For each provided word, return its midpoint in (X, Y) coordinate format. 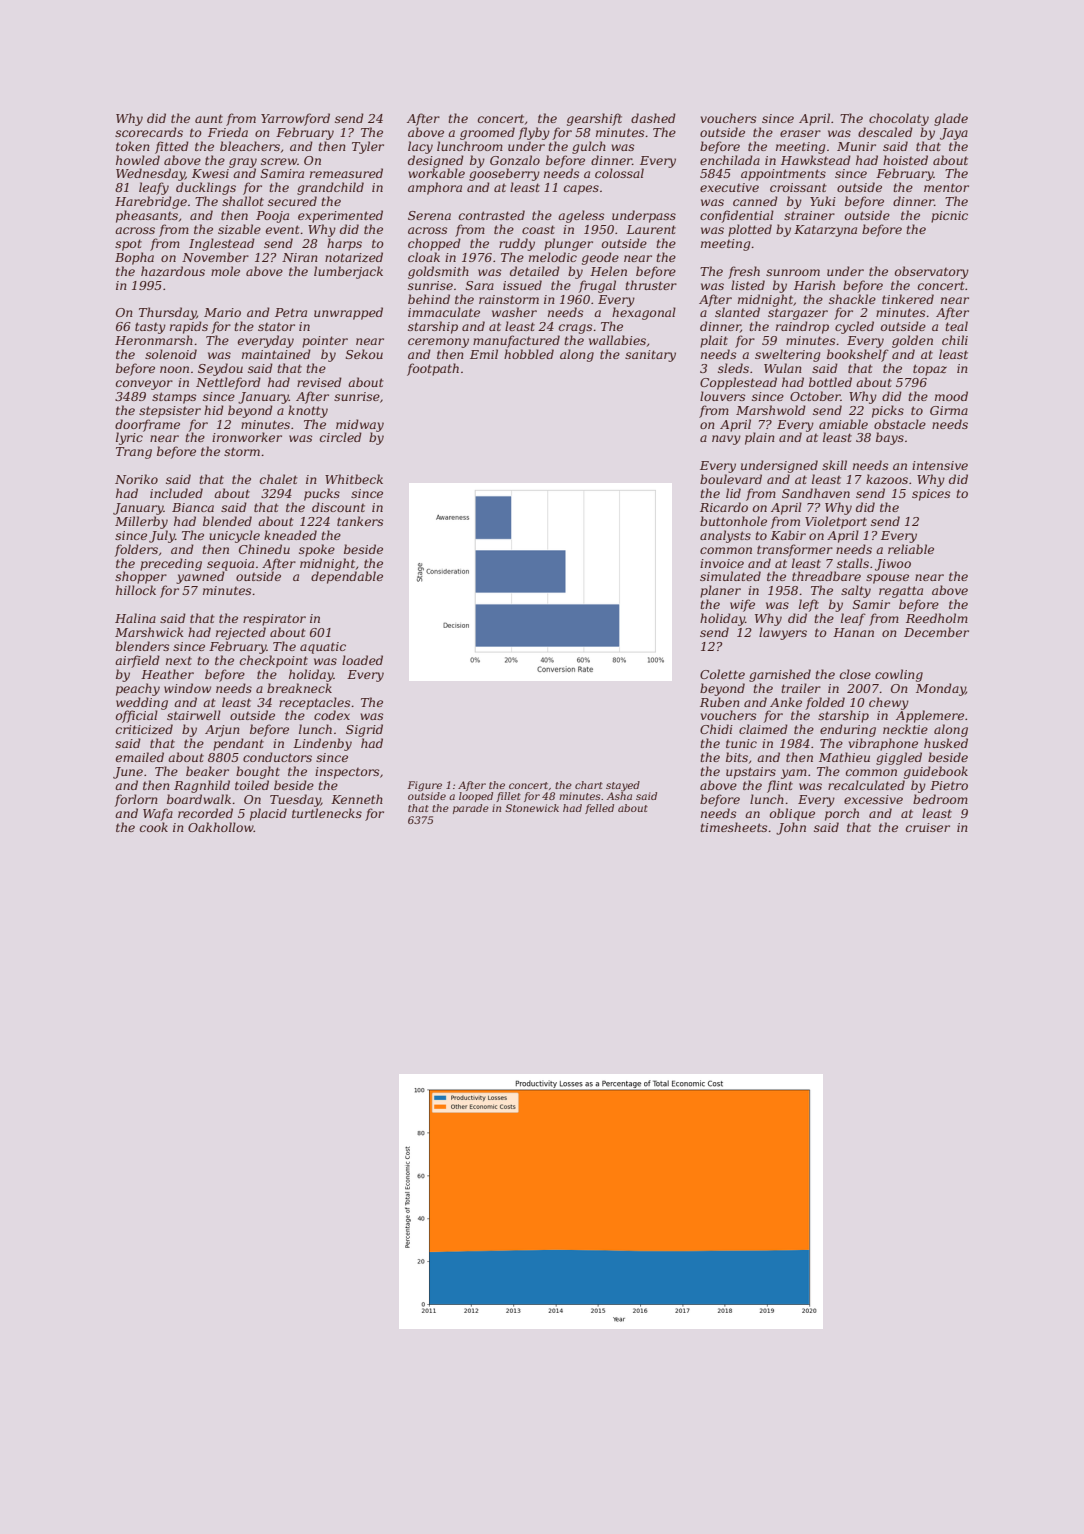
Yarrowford (295, 119)
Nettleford (228, 383)
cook (154, 827)
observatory (932, 272)
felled (599, 809)
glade (951, 119)
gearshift (594, 119)
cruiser (928, 827)
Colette (722, 674)
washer (514, 312)
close (855, 674)
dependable (347, 577)
